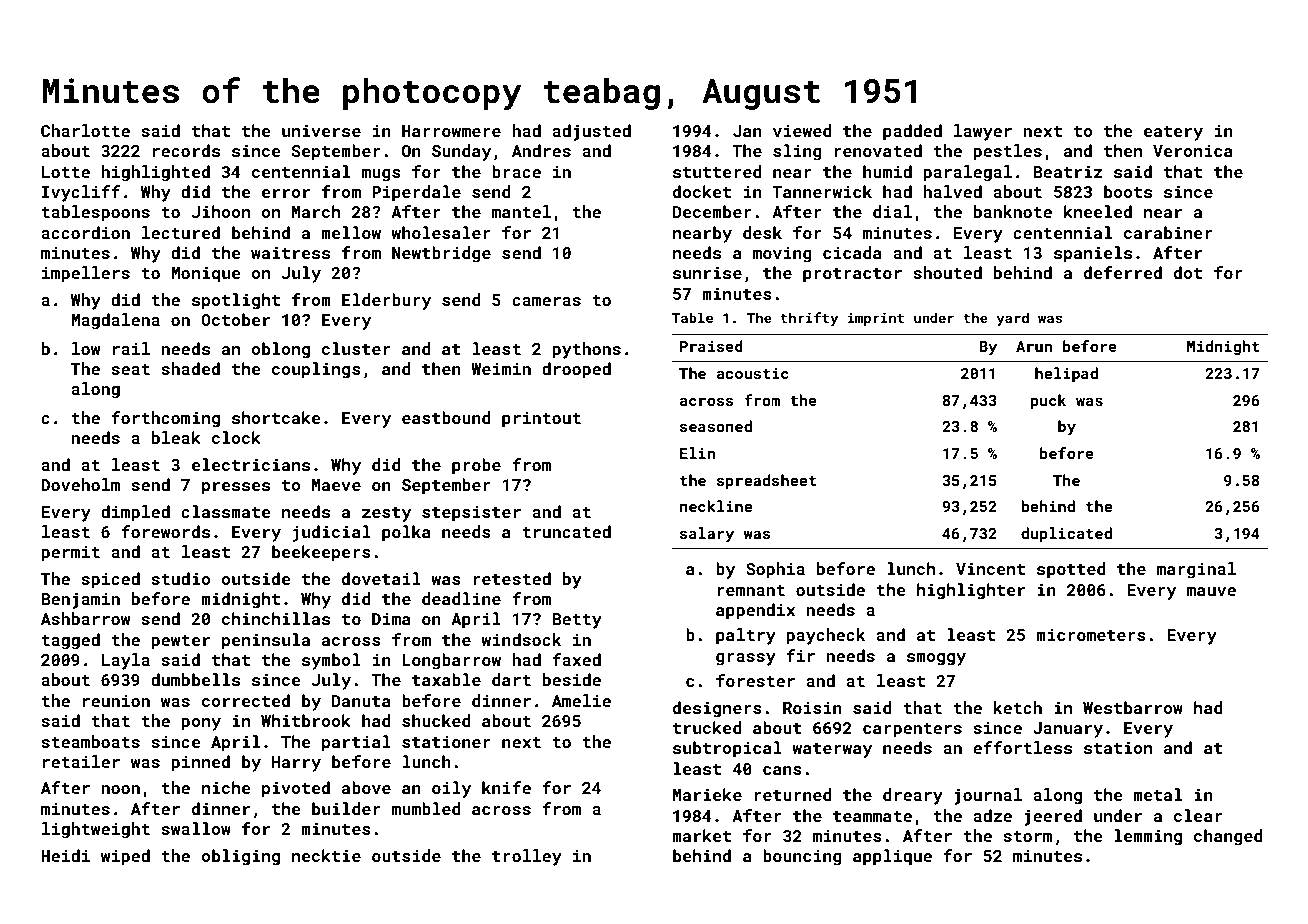  What do you see at coordinates (80, 484) in the document?
I see `Doveholm` at bounding box center [80, 484].
